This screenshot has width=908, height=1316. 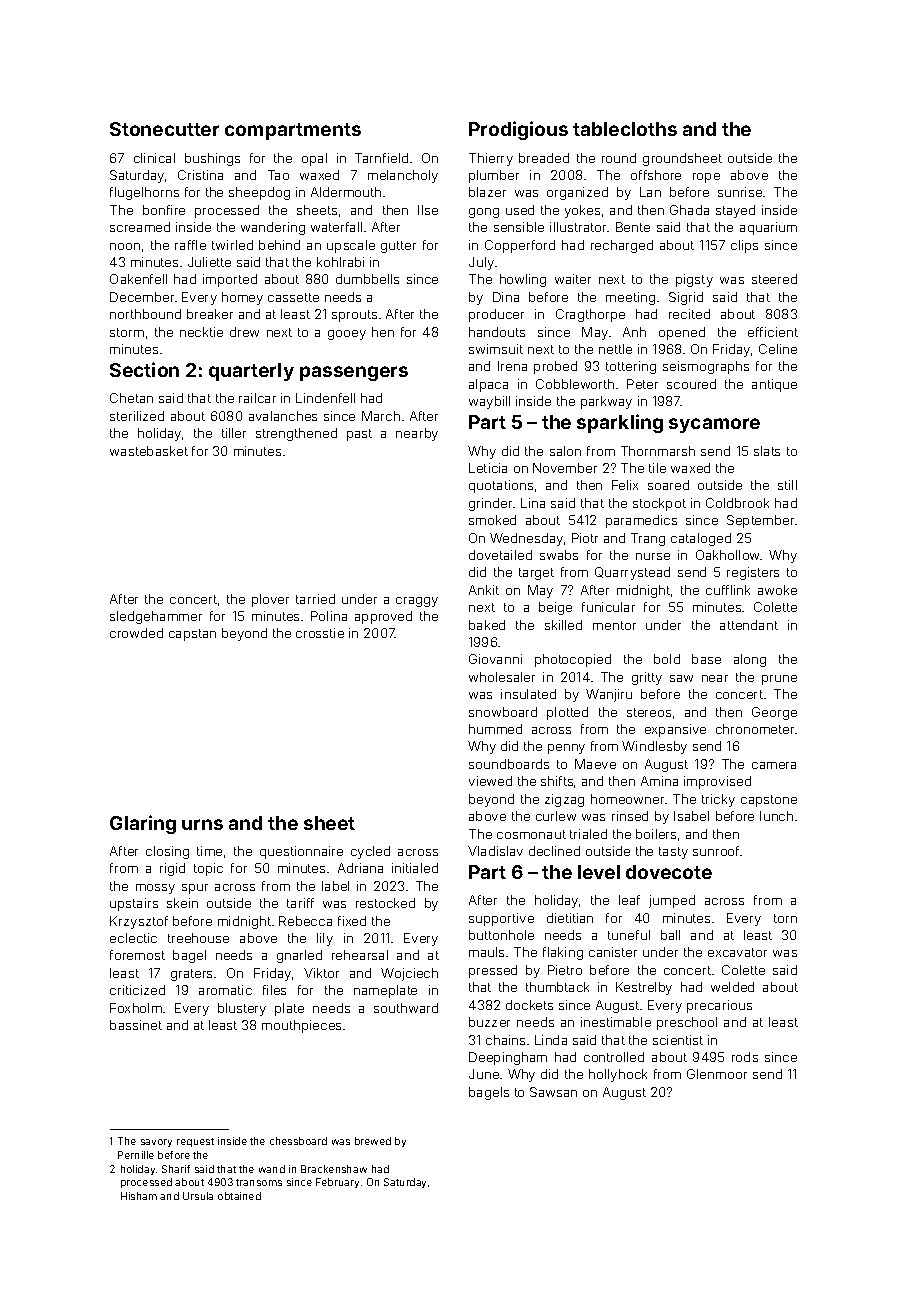 What do you see at coordinates (239, 1196) in the screenshot?
I see `obtained` at bounding box center [239, 1196].
